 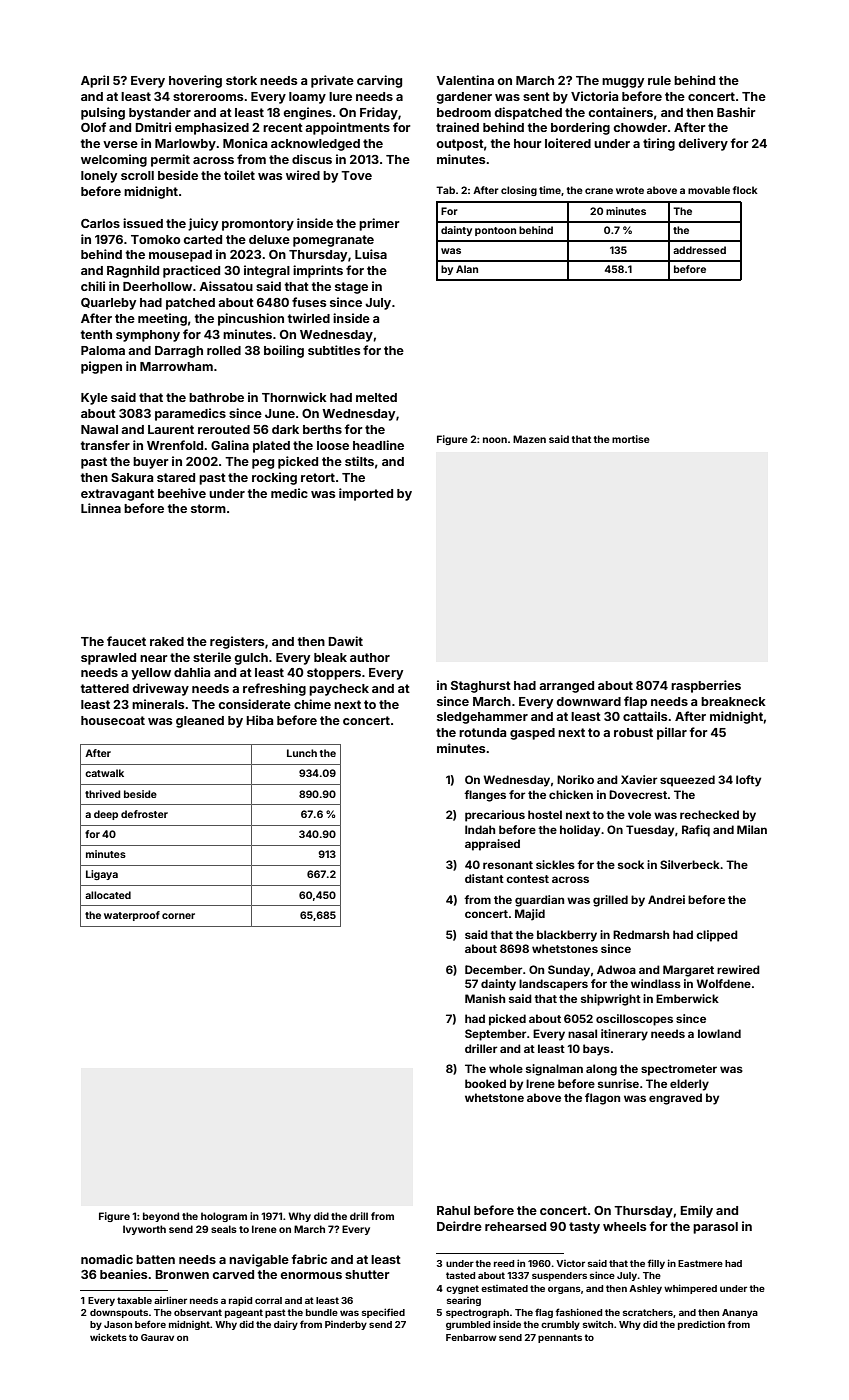 What do you see at coordinates (566, 687) in the page?
I see `arranged` at bounding box center [566, 687].
